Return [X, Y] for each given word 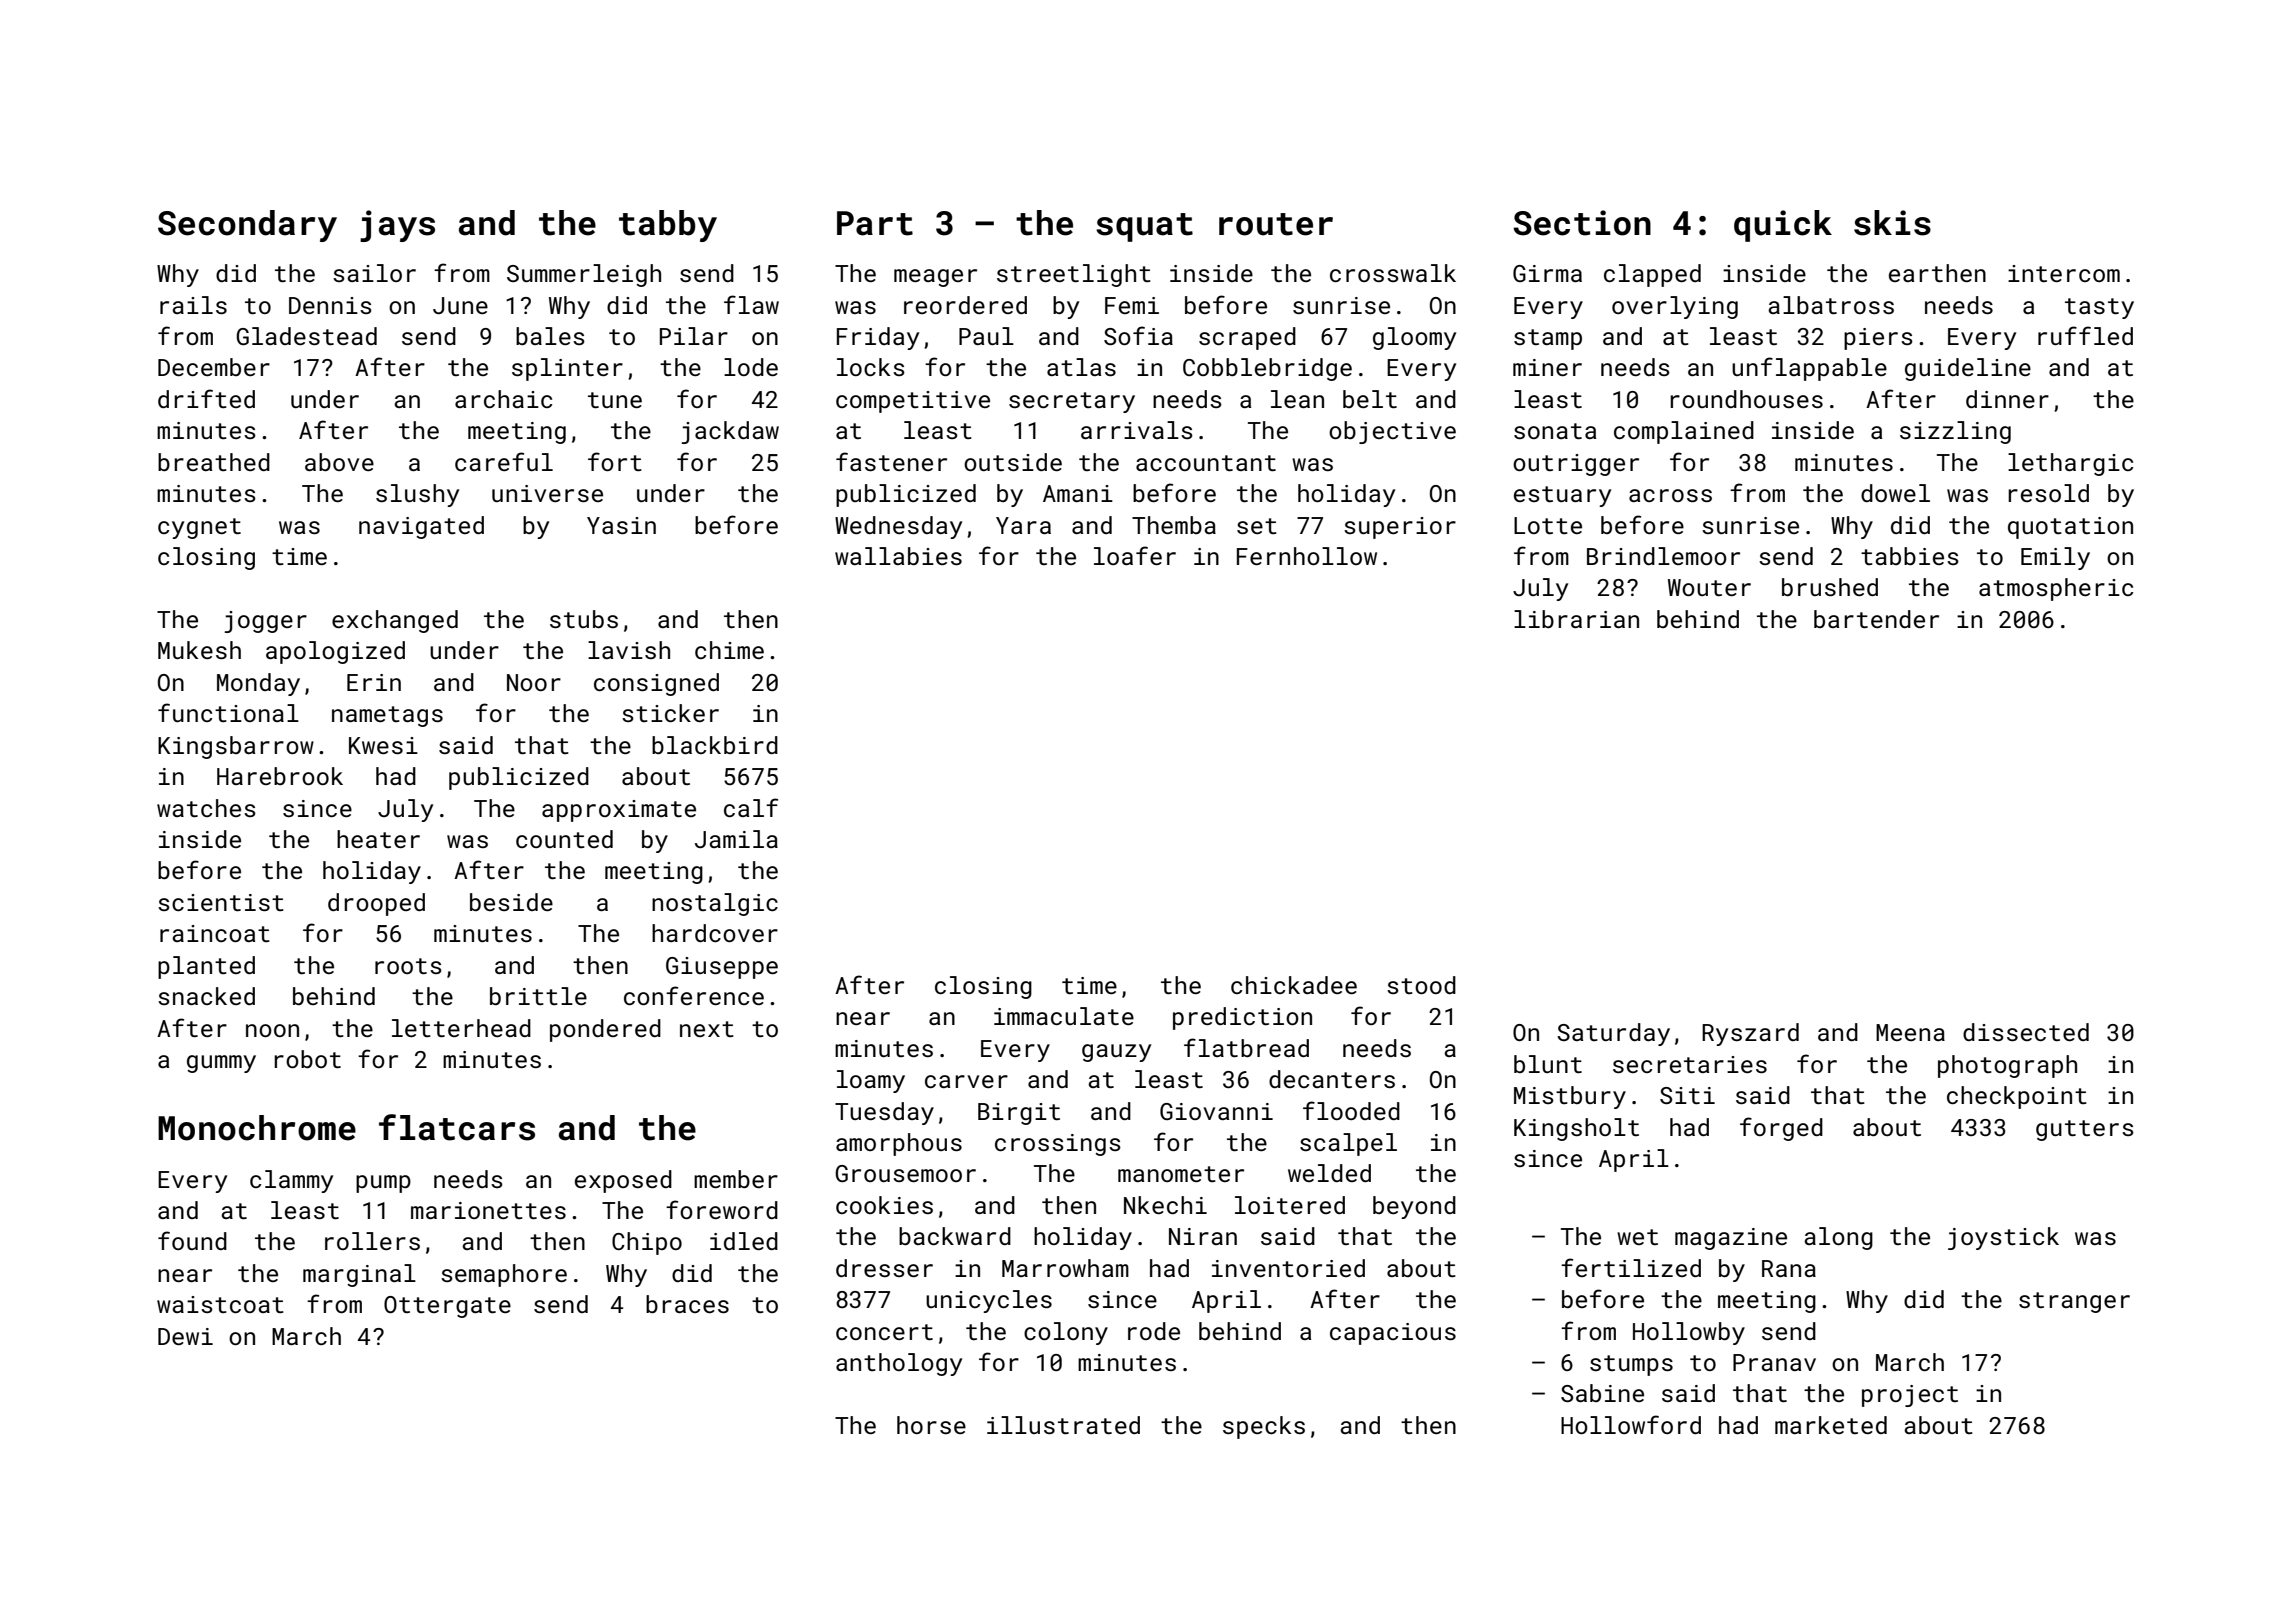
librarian [1576, 619]
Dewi [185, 1336]
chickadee [1294, 985]
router [1276, 224]
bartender [1876, 619]
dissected [2026, 1032]
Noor [534, 682]
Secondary [247, 226]
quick [1783, 226]
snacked [206, 996]
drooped [376, 904]
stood [1421, 985]
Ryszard [1750, 1034]
